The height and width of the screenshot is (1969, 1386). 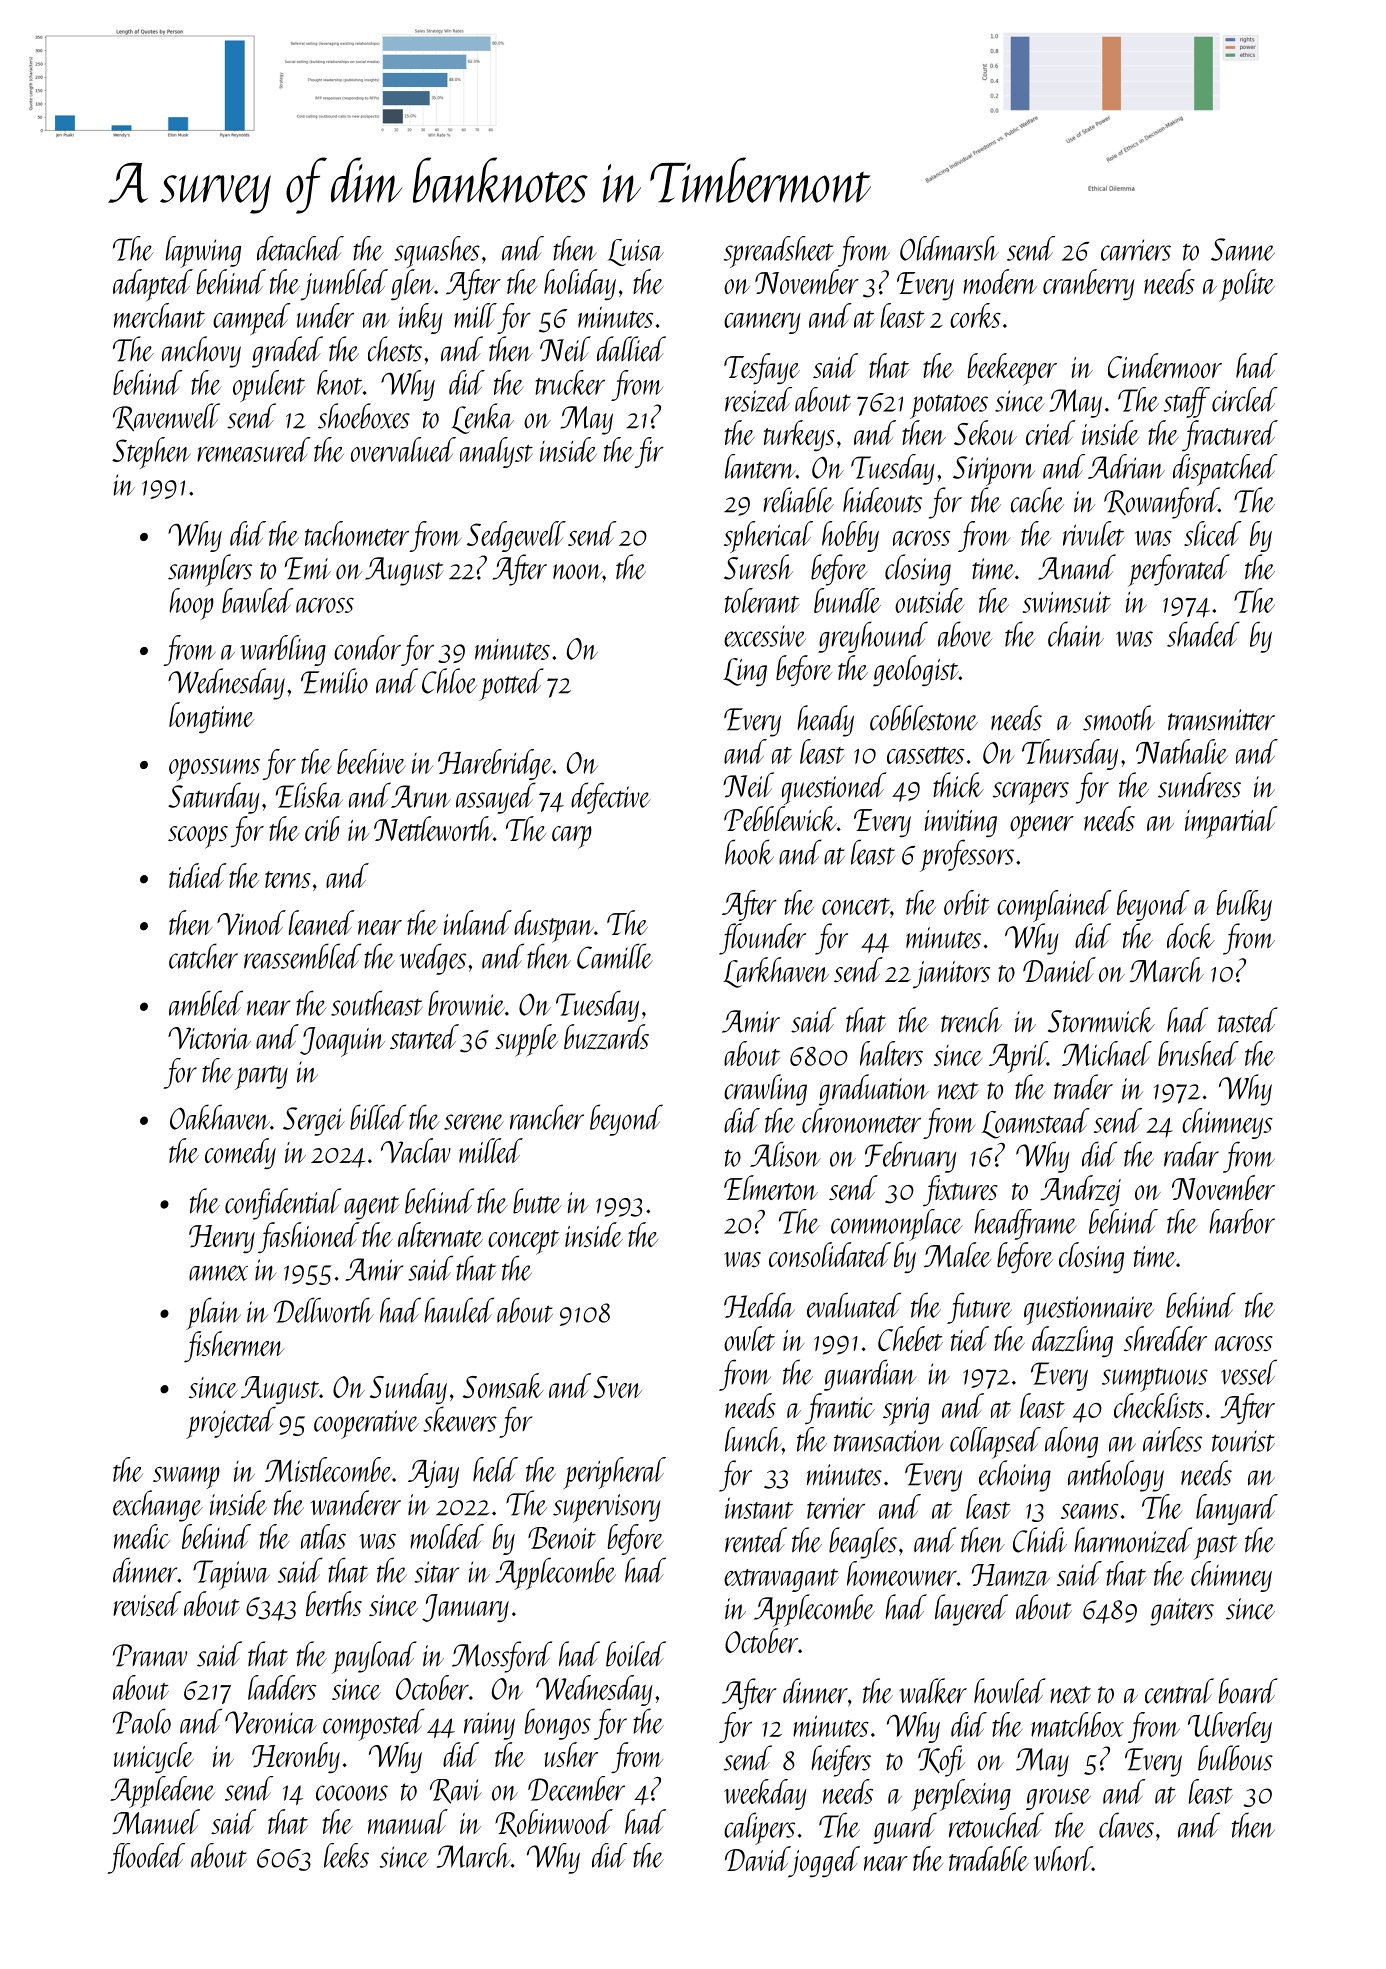 I want to click on spreadsheet, so click(x=779, y=252).
